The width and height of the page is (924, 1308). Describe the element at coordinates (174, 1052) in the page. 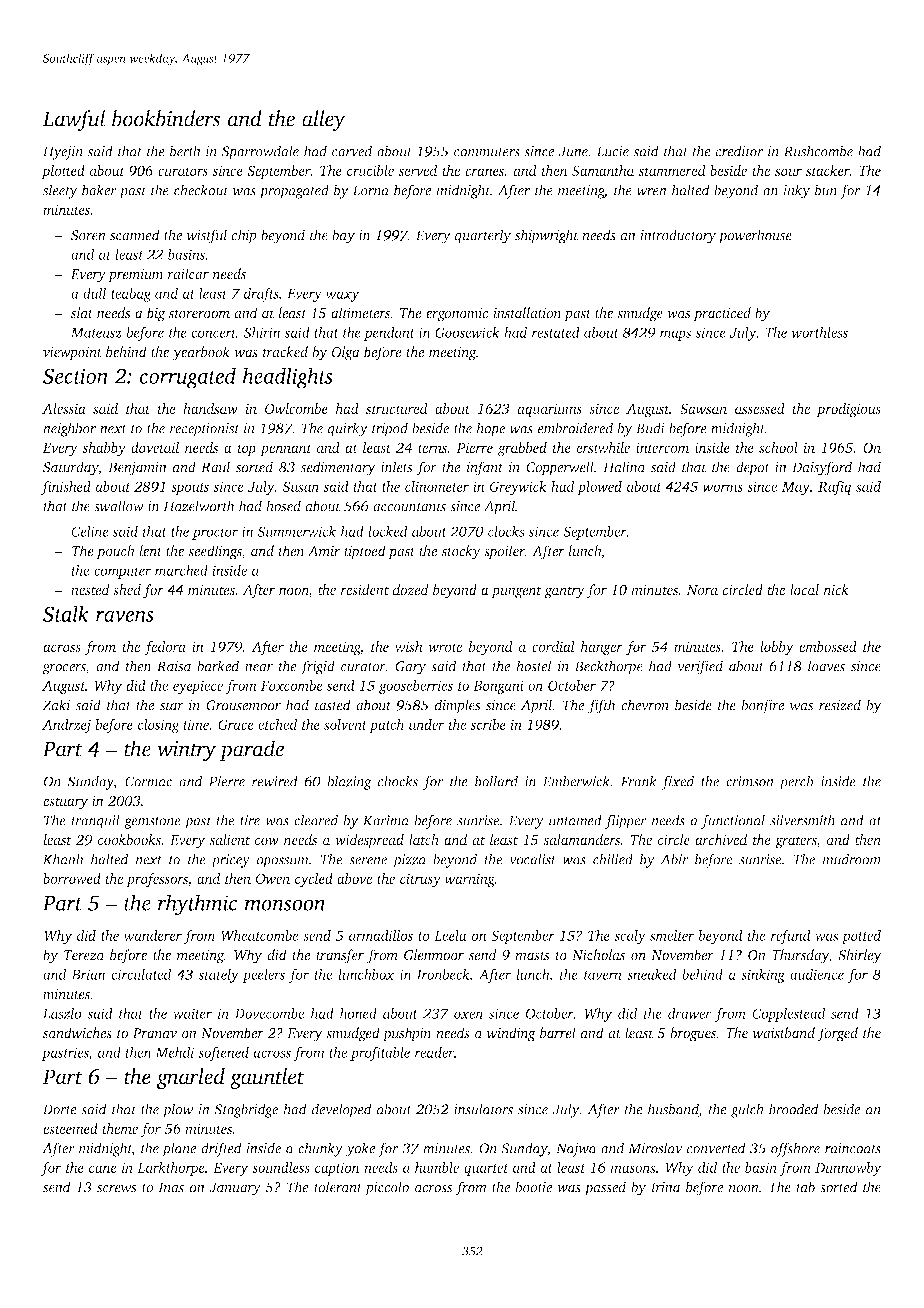

I see `Mehdi` at that location.
